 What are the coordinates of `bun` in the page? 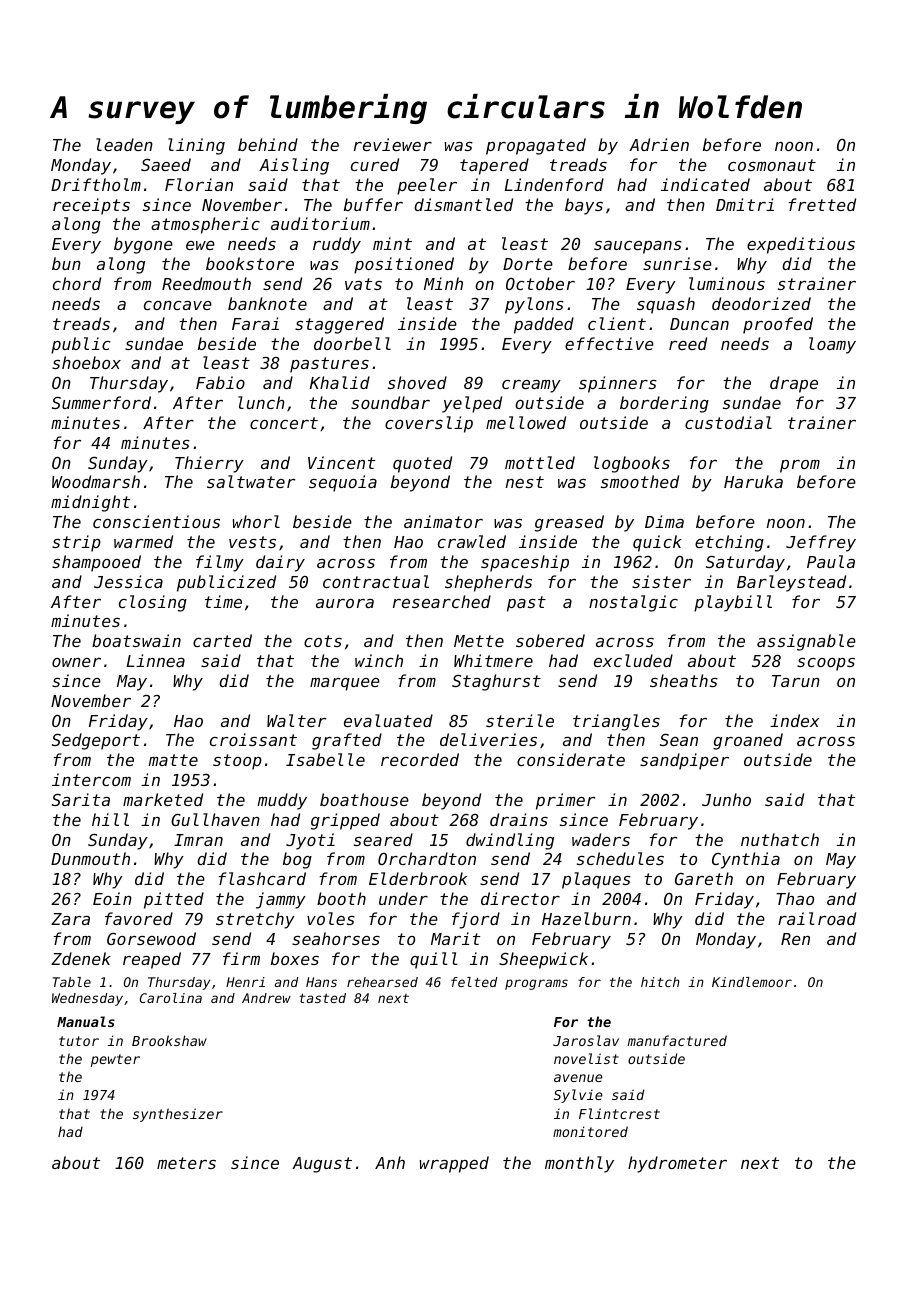 It's located at (66, 263).
